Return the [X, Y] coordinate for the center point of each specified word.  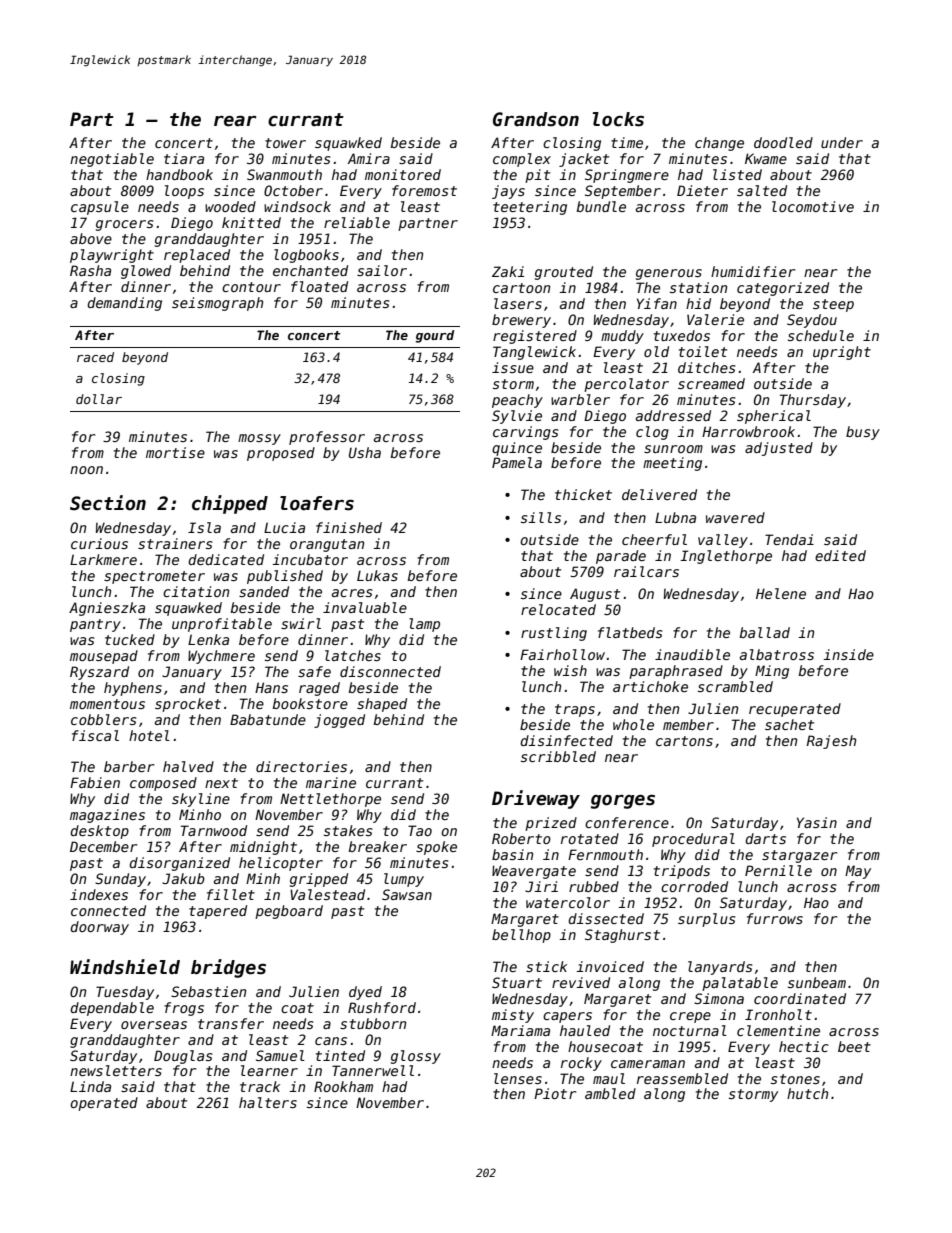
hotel [149, 735]
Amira [369, 158]
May [858, 872]
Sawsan [407, 894]
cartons [684, 741]
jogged [339, 721]
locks [618, 119]
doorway [99, 928]
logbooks [306, 256]
